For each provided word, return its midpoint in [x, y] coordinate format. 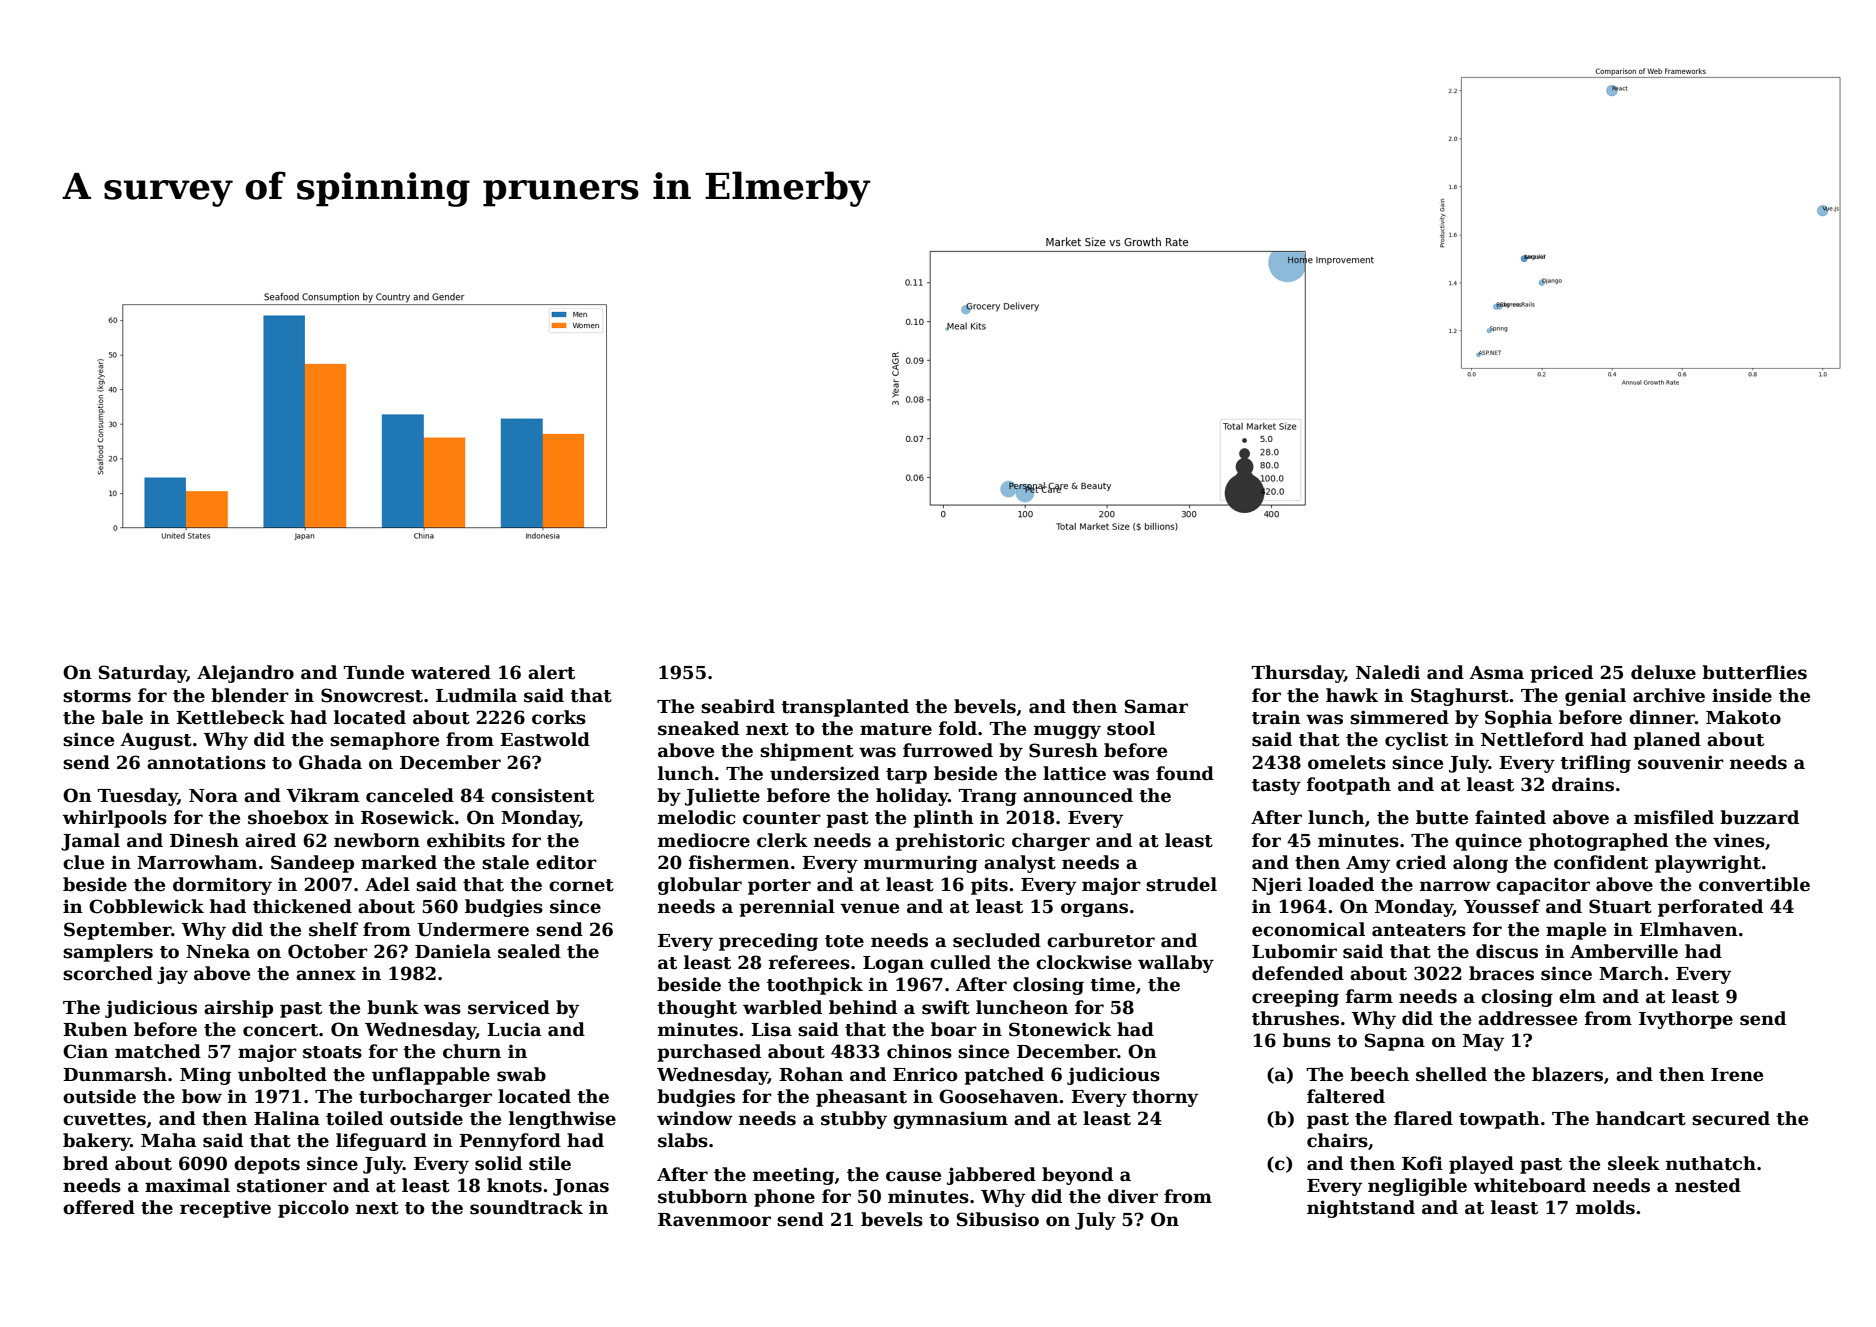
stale [505, 862]
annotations [206, 762]
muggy [1067, 732]
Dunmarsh [115, 1074]
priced [1561, 674]
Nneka [218, 951]
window [695, 1118]
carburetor [1101, 940]
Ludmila [476, 695]
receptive [225, 1209]
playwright [1708, 864]
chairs [1337, 1140]
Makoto [1743, 717]
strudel [1181, 884]
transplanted [845, 708]
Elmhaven [1689, 929]
